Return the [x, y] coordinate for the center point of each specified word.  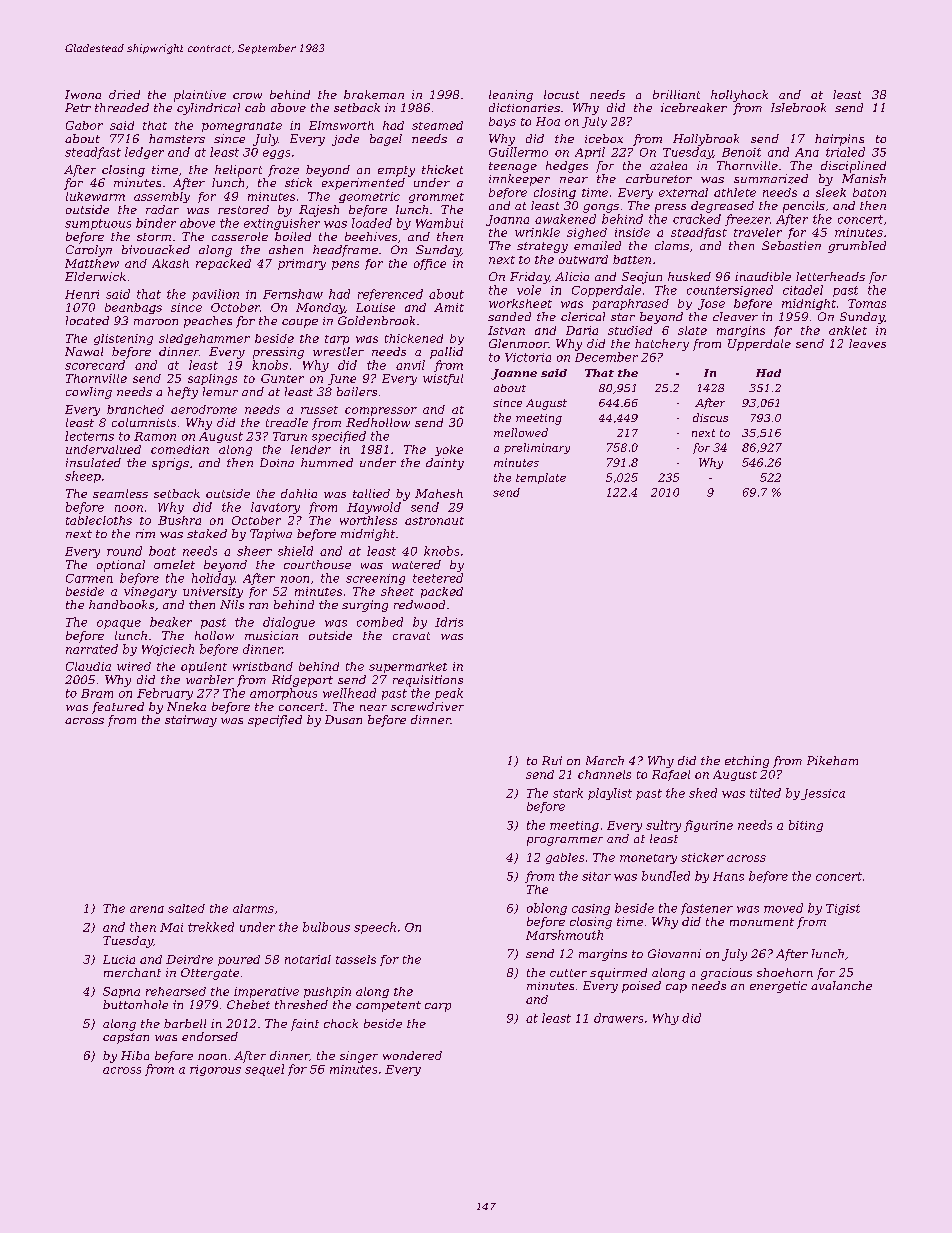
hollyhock [739, 96]
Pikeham [832, 760]
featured [118, 708]
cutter [568, 973]
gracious [726, 974]
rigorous [215, 1070]
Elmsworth [341, 125]
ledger [144, 153]
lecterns [89, 436]
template [541, 478]
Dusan [343, 719]
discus [710, 417]
